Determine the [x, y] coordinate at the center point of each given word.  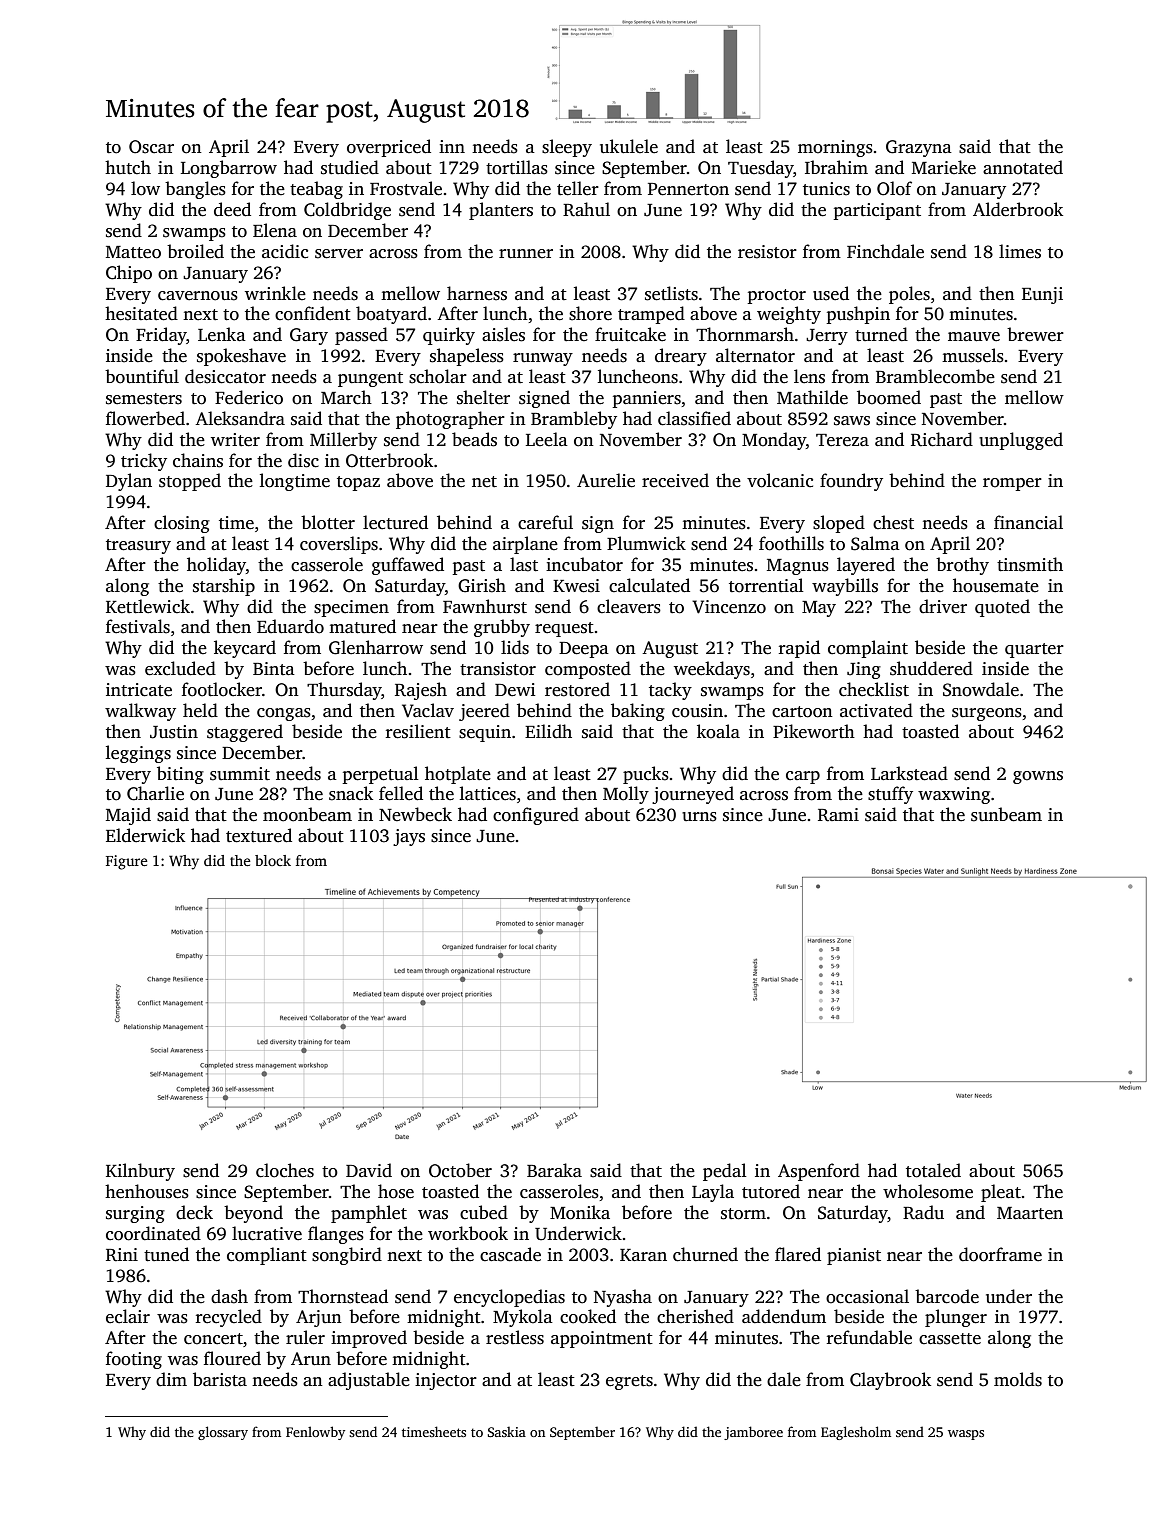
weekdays [712, 670]
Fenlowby [315, 1433]
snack [351, 793]
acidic [285, 251]
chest [893, 522]
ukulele [629, 146]
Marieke [944, 167]
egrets [629, 1382]
